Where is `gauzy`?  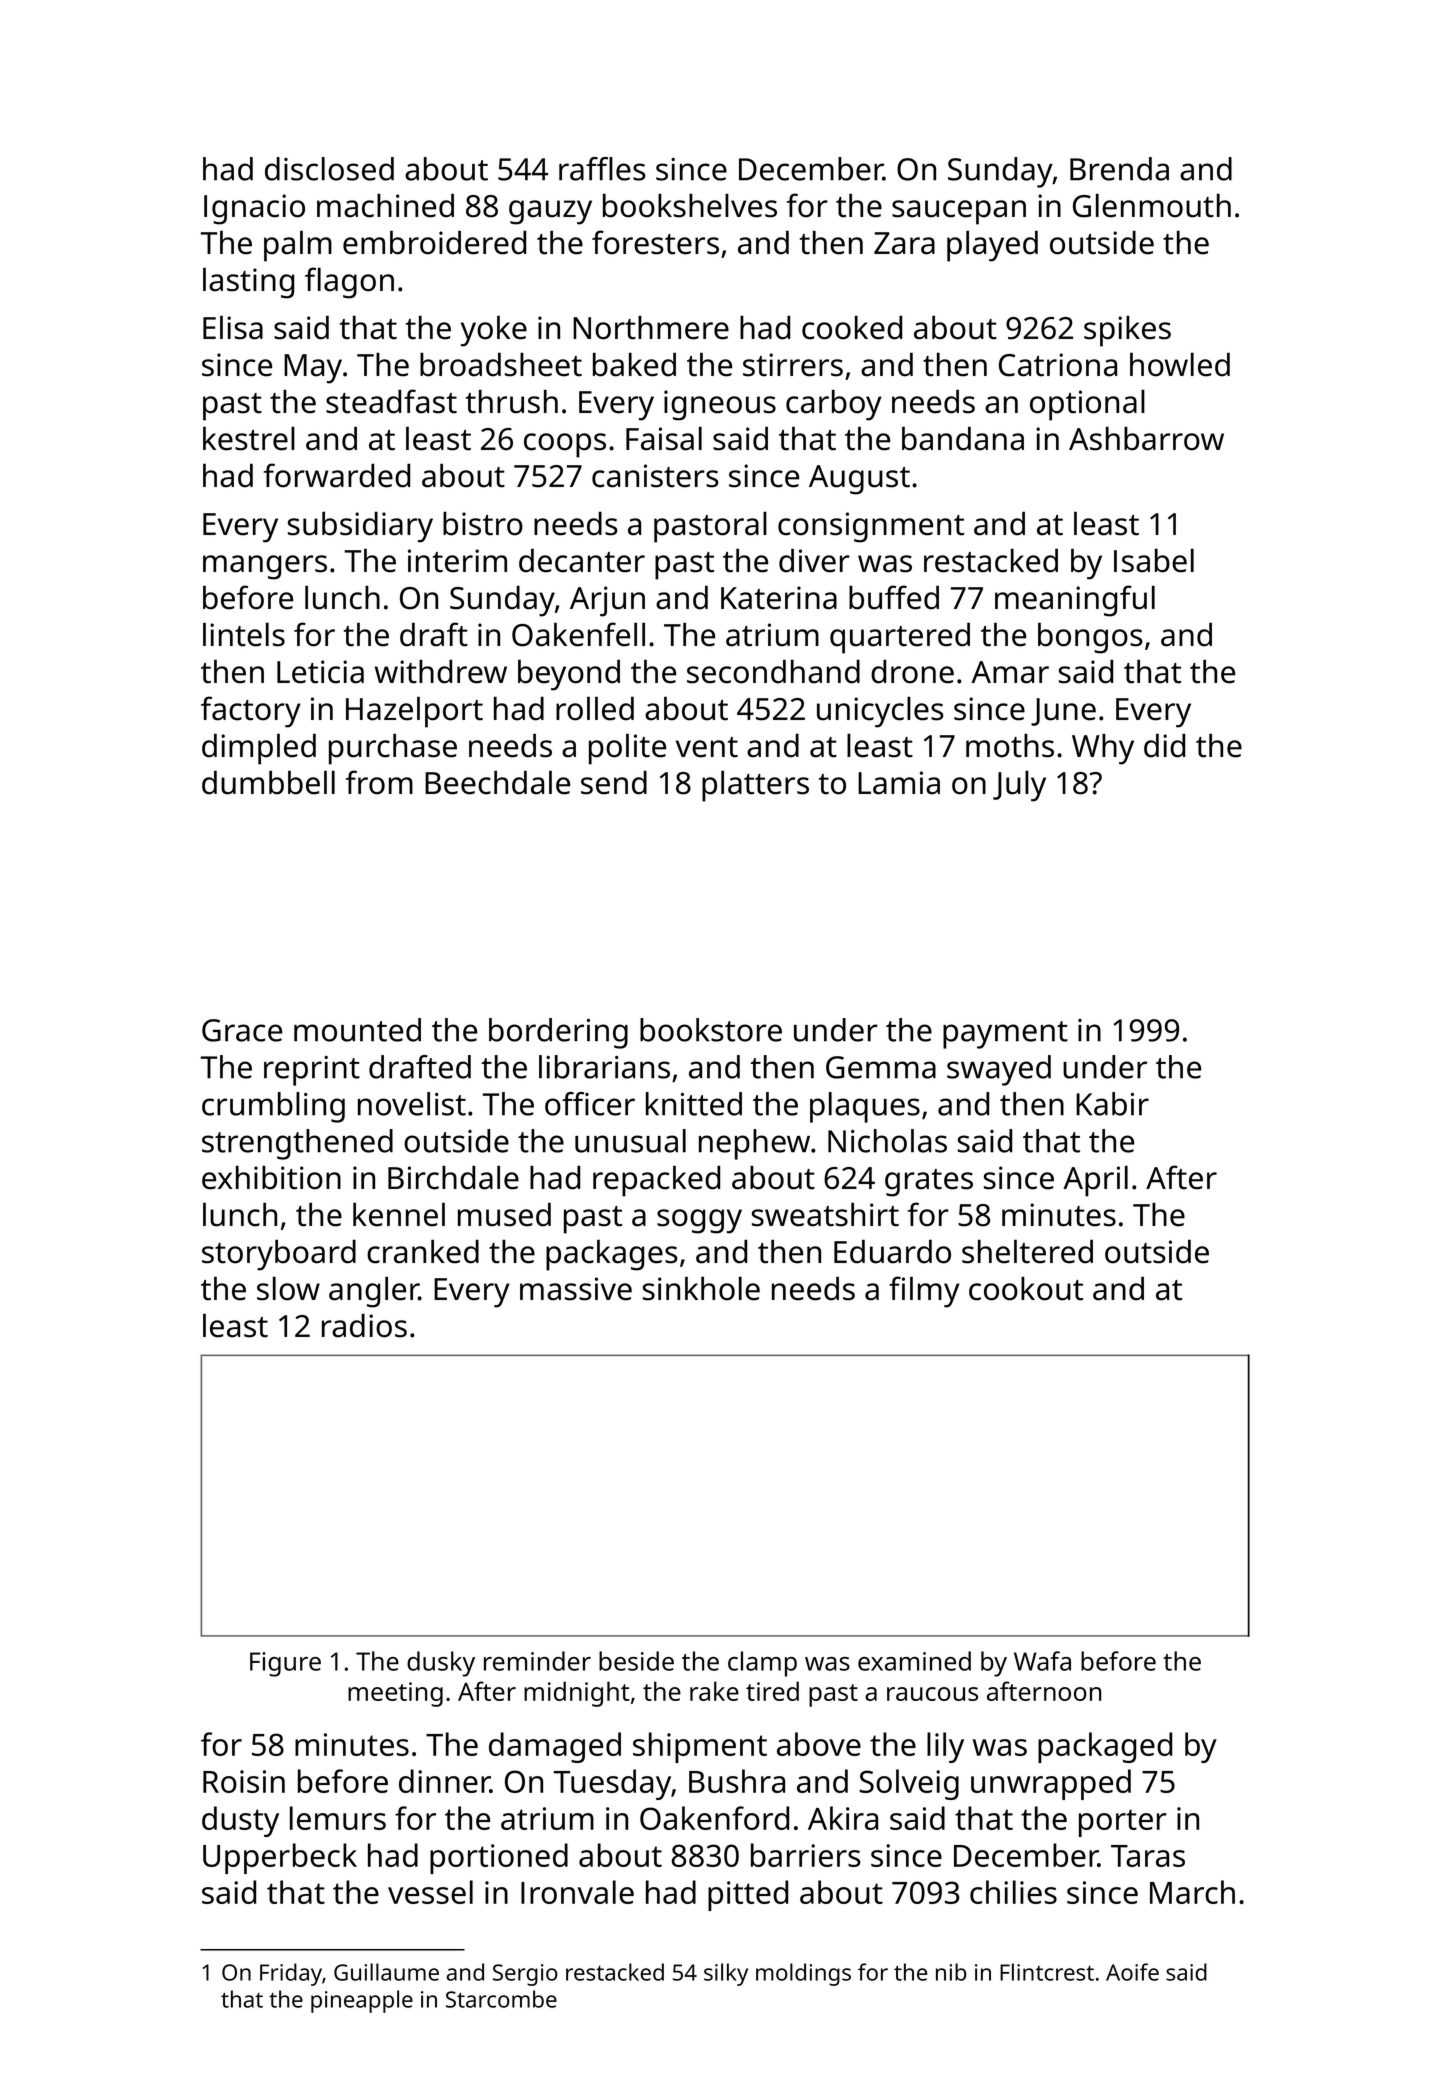 gauzy is located at coordinates (550, 212).
